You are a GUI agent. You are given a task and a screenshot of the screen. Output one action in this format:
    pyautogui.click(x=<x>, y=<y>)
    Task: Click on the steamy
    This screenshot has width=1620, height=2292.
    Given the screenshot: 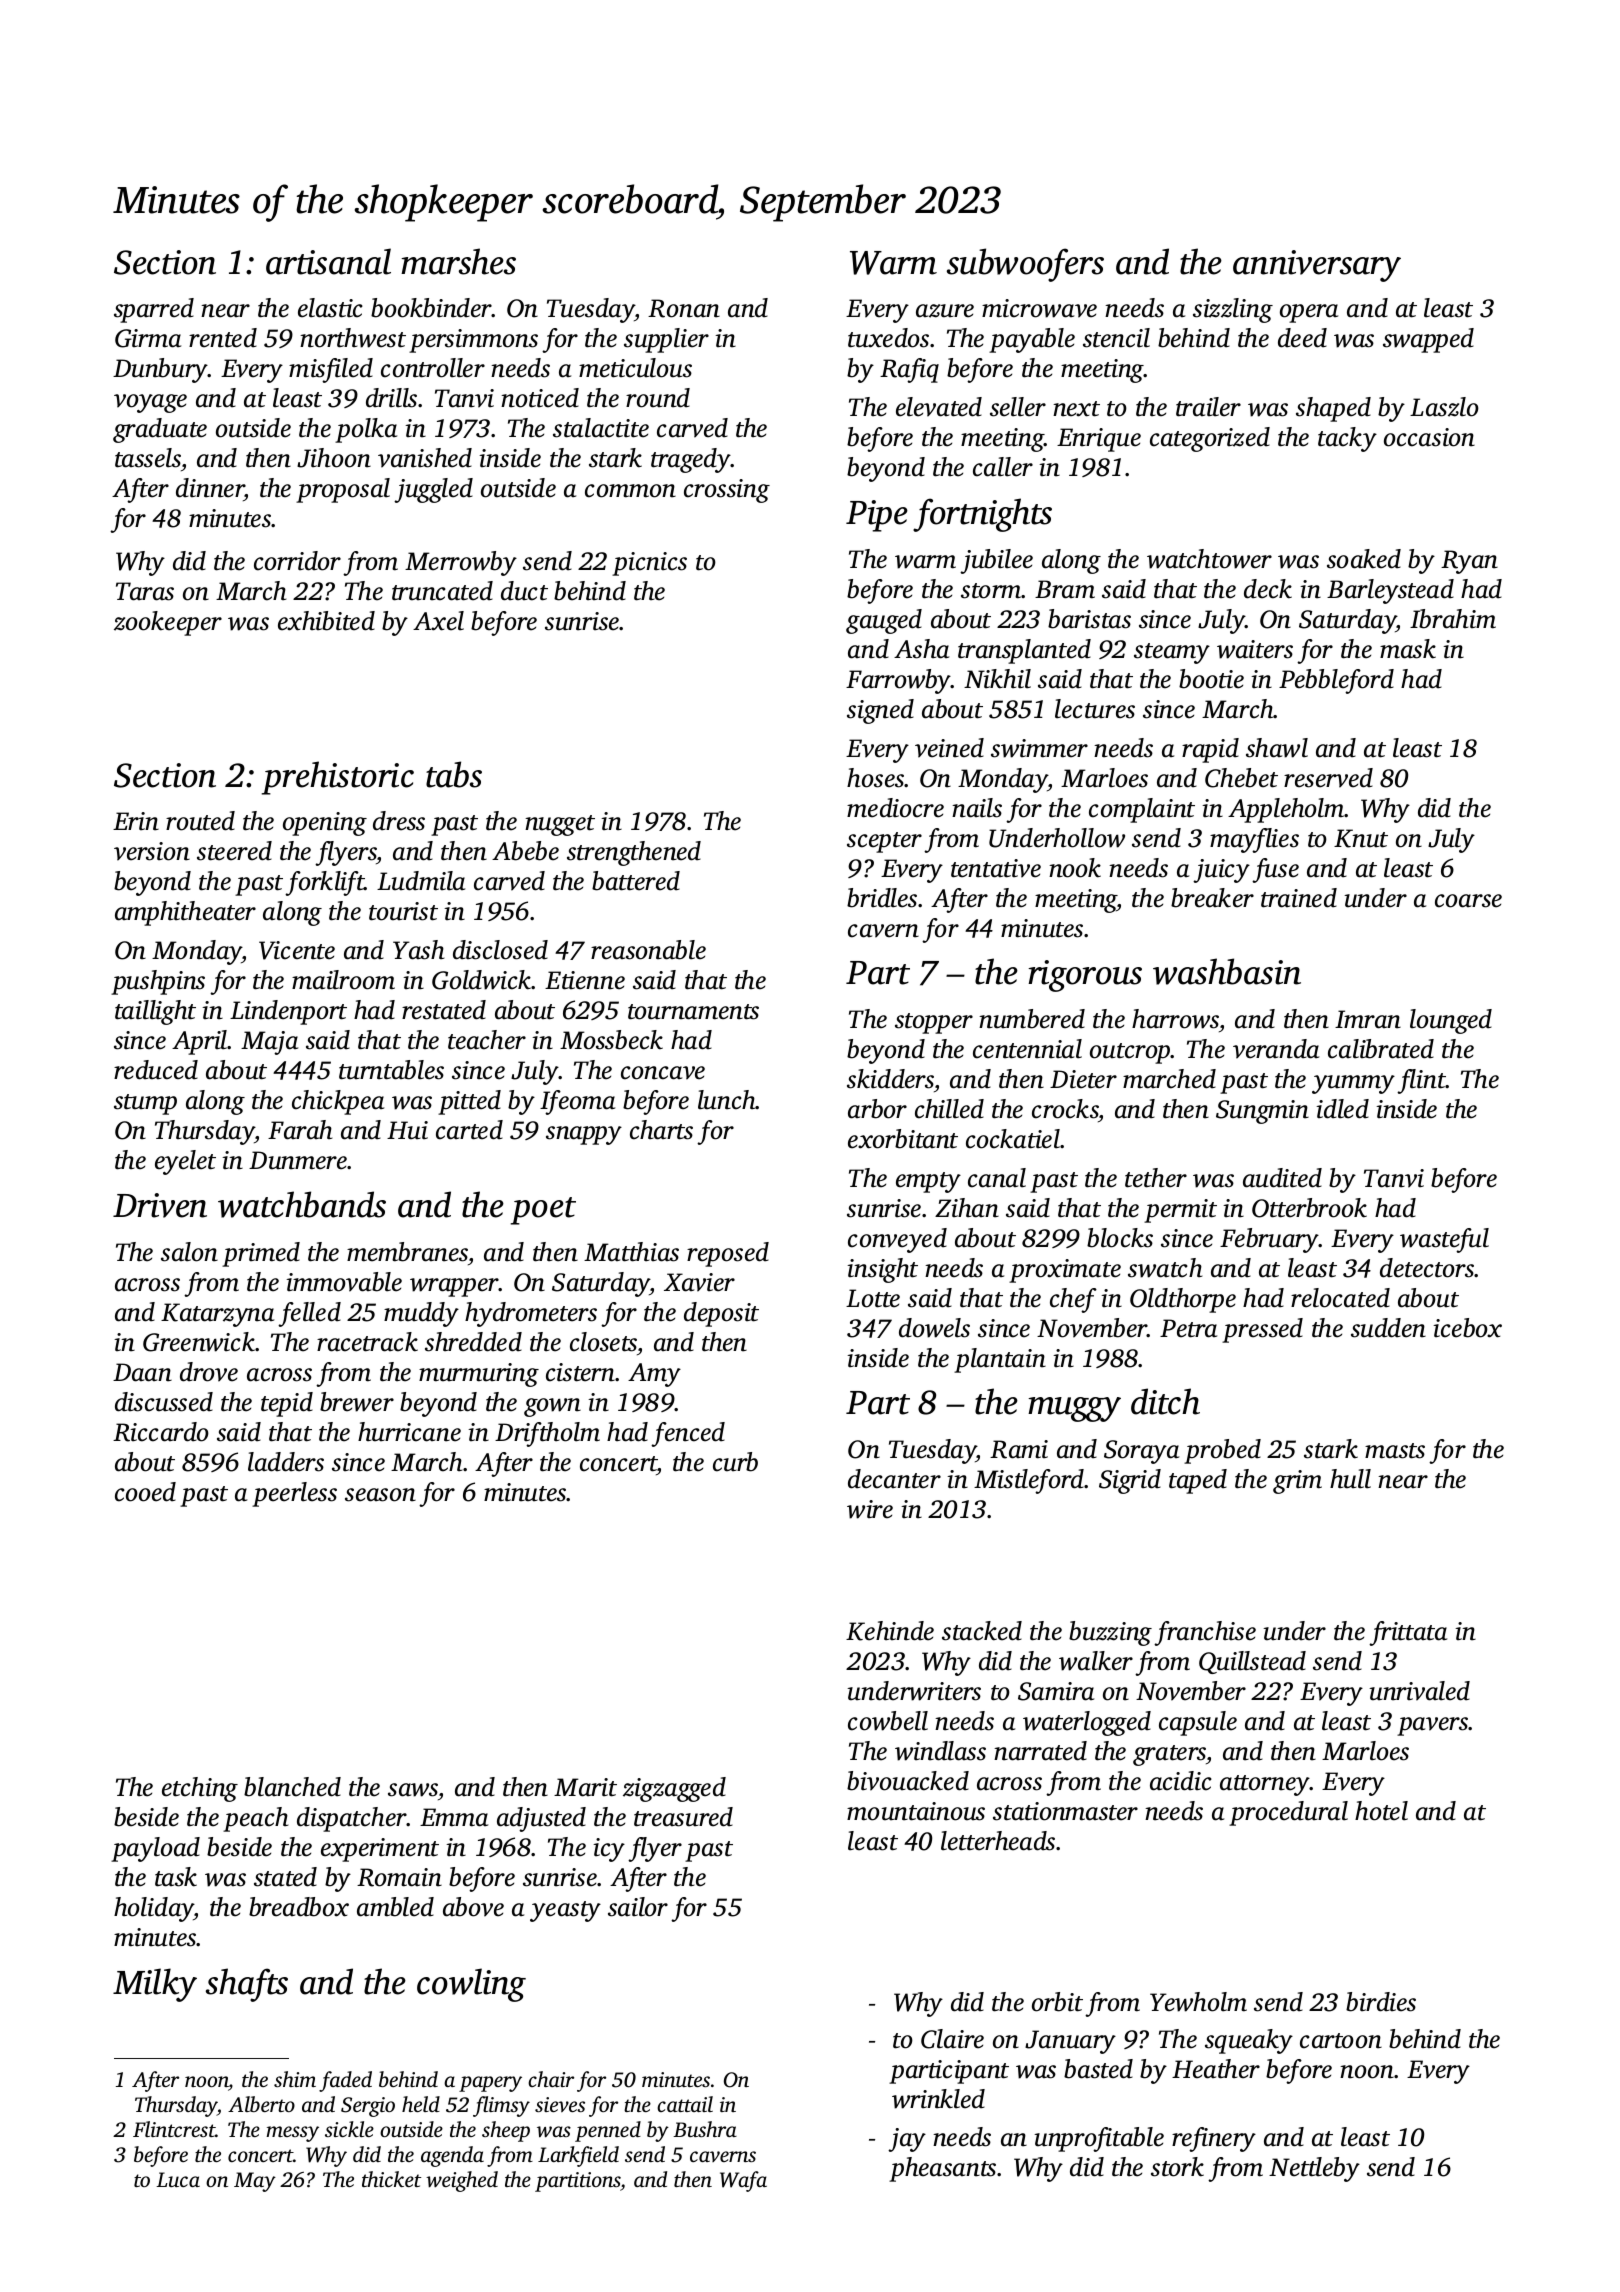 What is the action you would take?
    pyautogui.click(x=1172, y=653)
